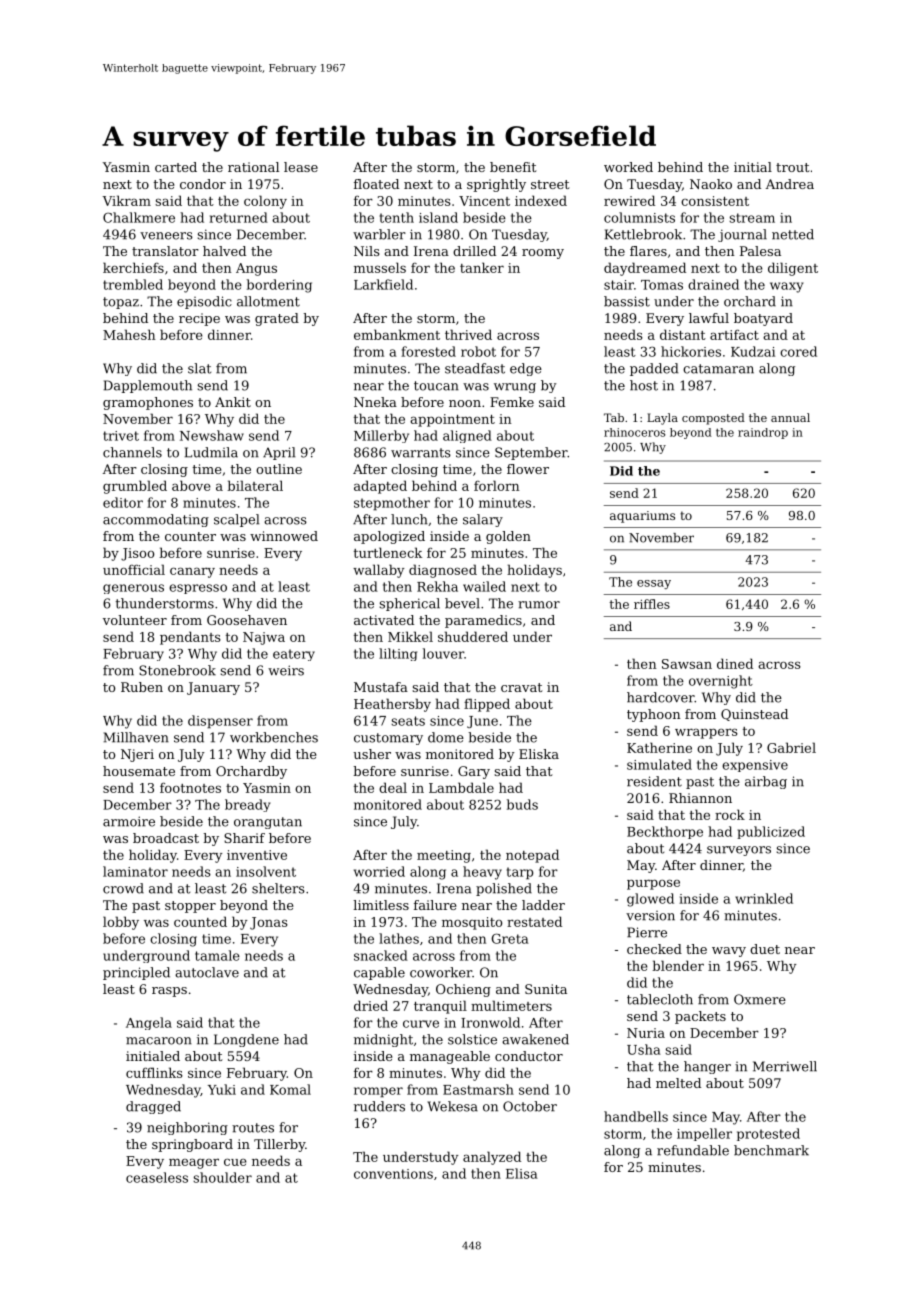  What do you see at coordinates (409, 519) in the page?
I see `lunch` at bounding box center [409, 519].
